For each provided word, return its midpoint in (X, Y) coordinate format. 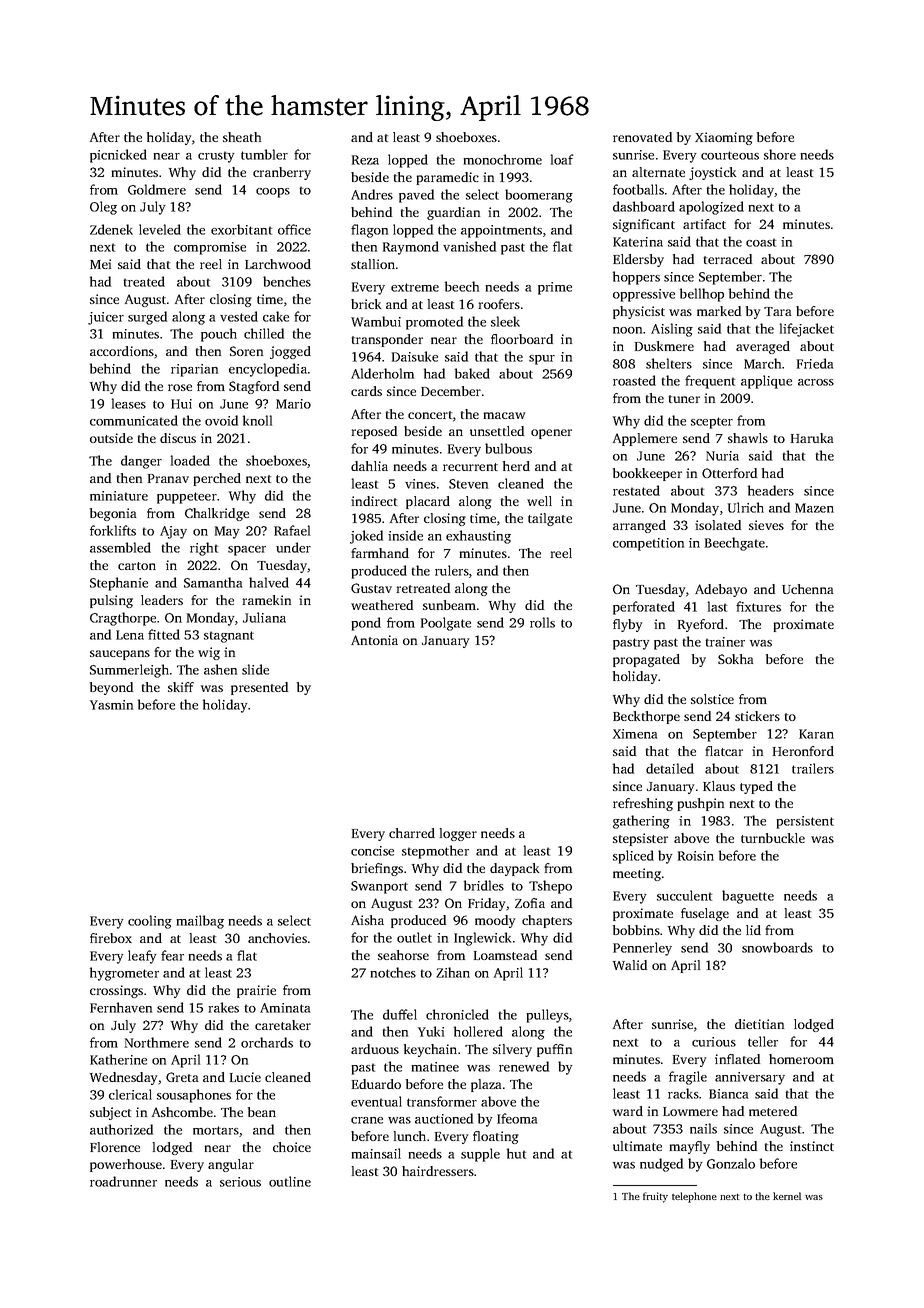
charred (412, 833)
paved (416, 196)
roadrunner (123, 1181)
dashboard (644, 206)
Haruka (812, 438)
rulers (452, 570)
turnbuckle (773, 838)
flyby (627, 625)
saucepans (120, 655)
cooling (150, 922)
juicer (106, 318)
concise (372, 851)
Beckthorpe (646, 717)
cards (366, 391)
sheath (242, 137)
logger (458, 834)
